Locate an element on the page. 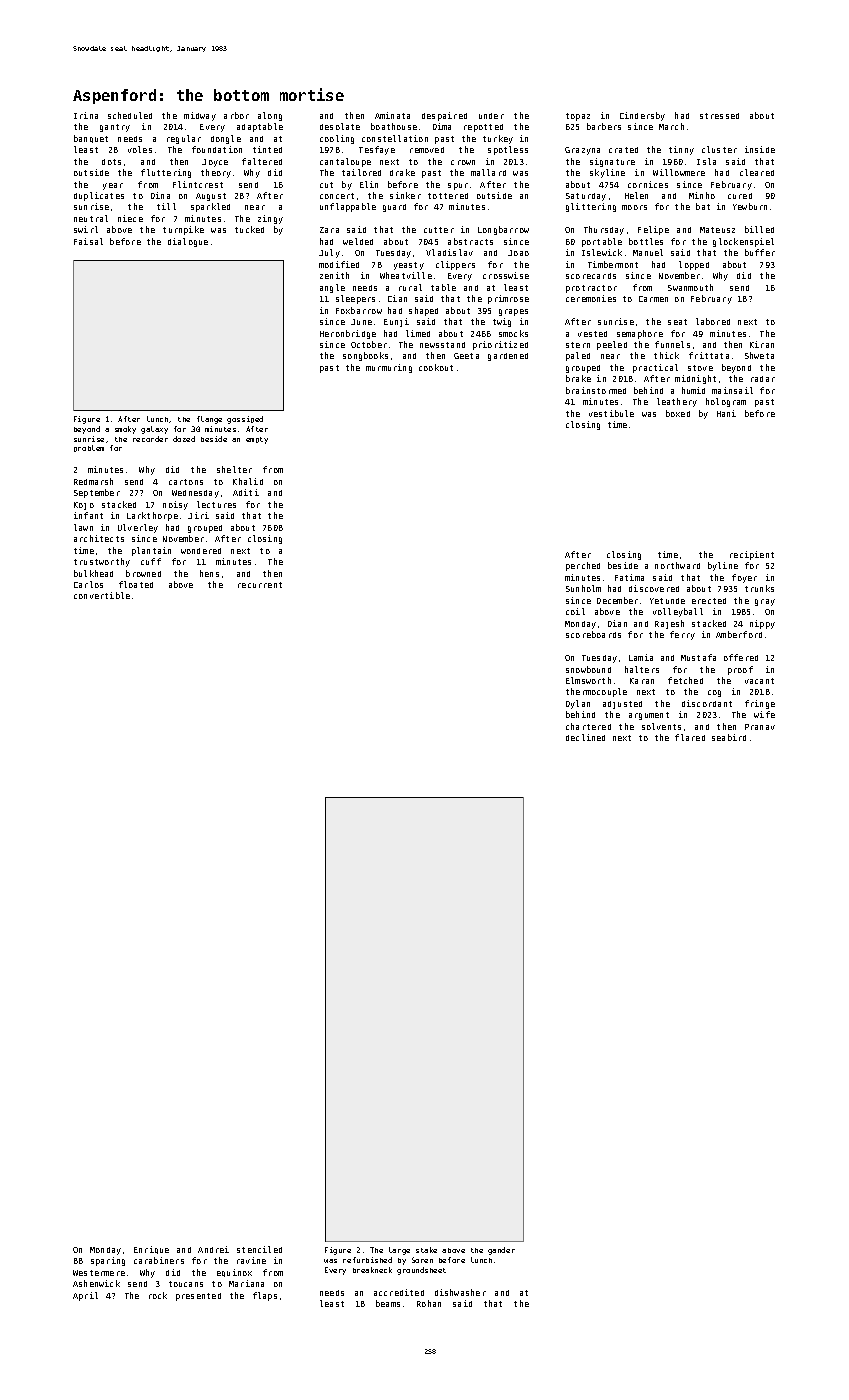  gander is located at coordinates (501, 1251).
